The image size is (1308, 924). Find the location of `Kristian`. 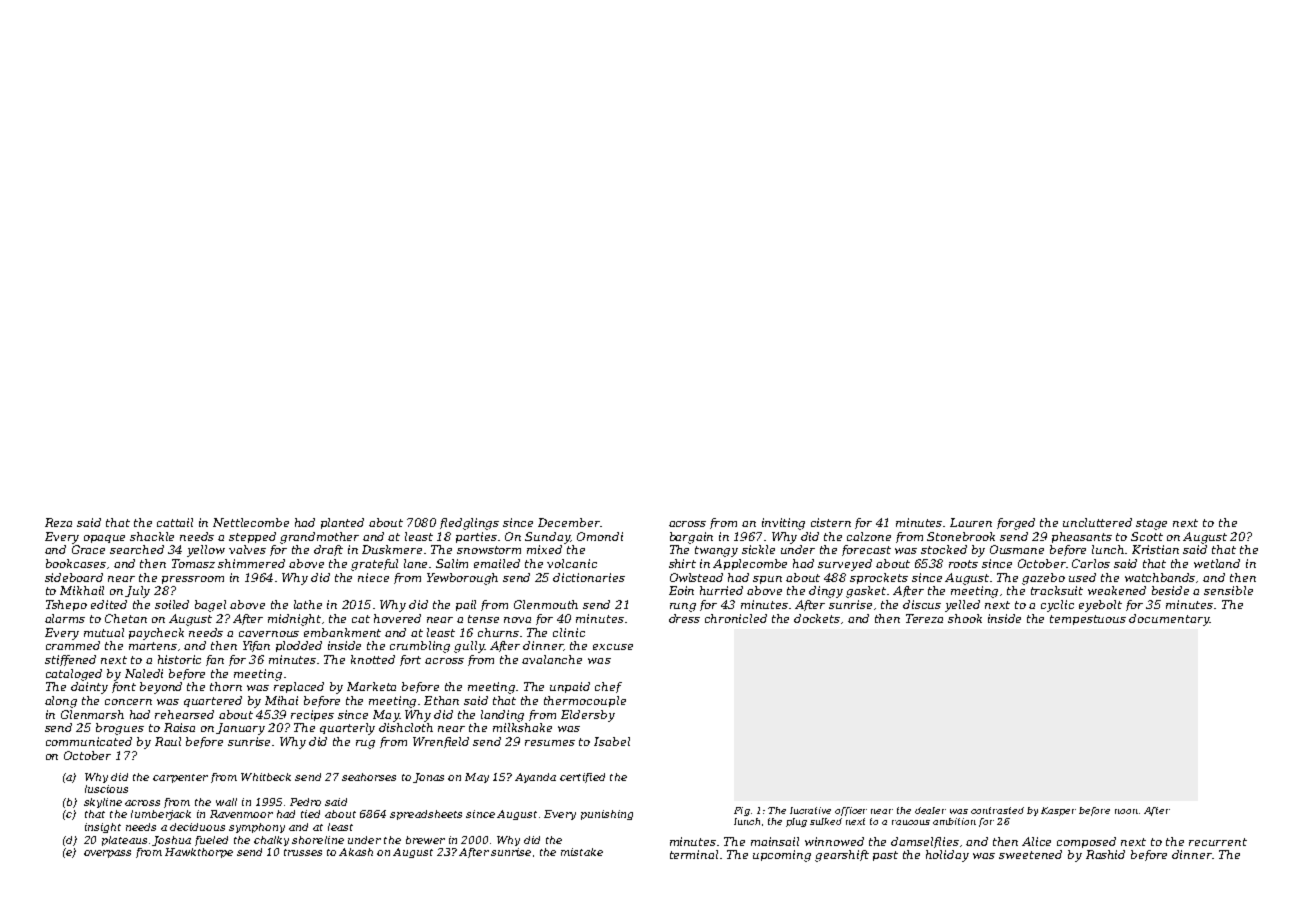

Kristian is located at coordinates (1155, 549).
